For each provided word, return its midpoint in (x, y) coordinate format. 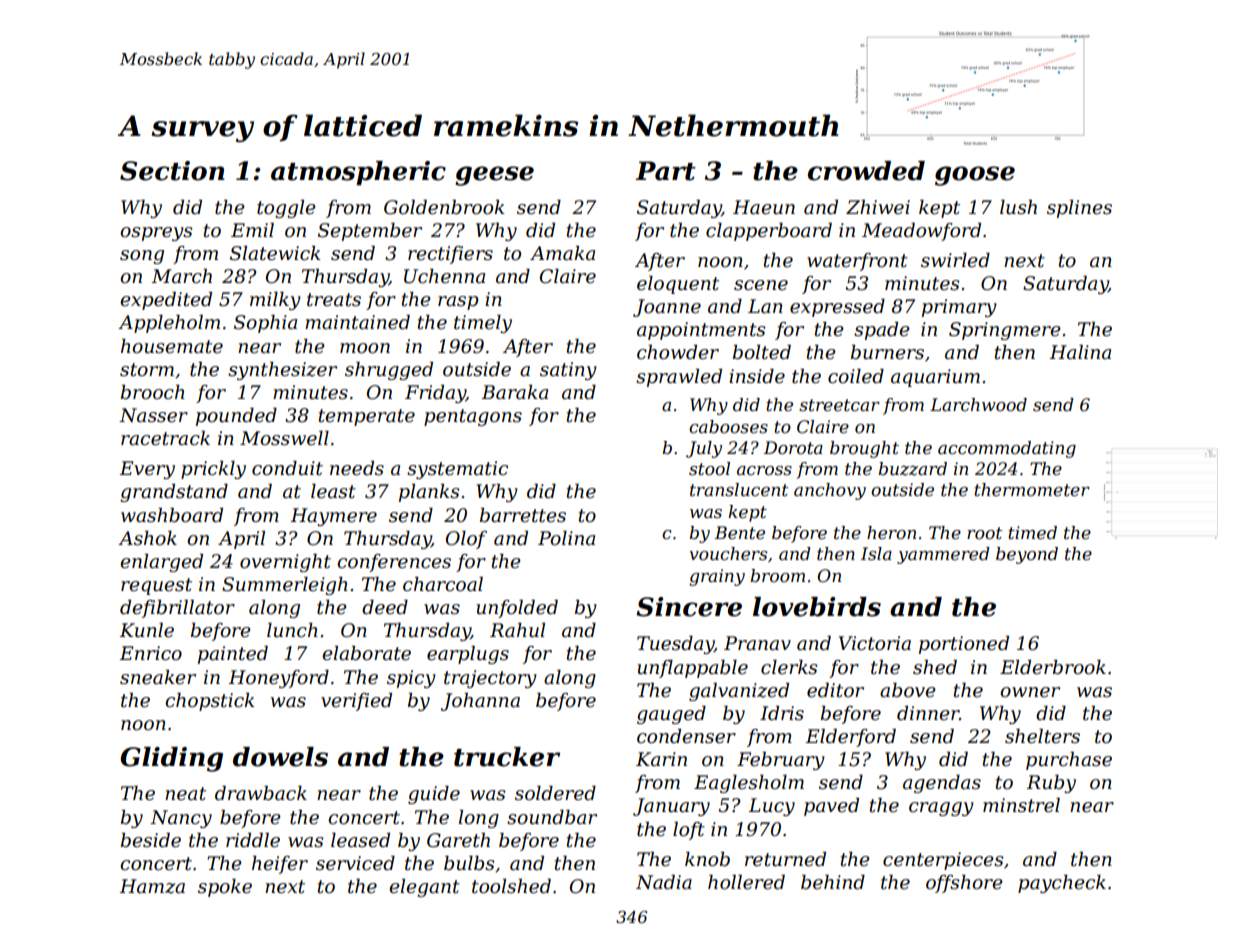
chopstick (209, 702)
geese (494, 176)
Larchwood (978, 405)
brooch (153, 392)
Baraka (514, 392)
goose (975, 176)
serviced (355, 863)
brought (864, 449)
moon (365, 348)
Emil (252, 230)
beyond (1027, 555)
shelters (1042, 736)
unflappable (693, 669)
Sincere (689, 607)
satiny (568, 371)
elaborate (366, 653)
